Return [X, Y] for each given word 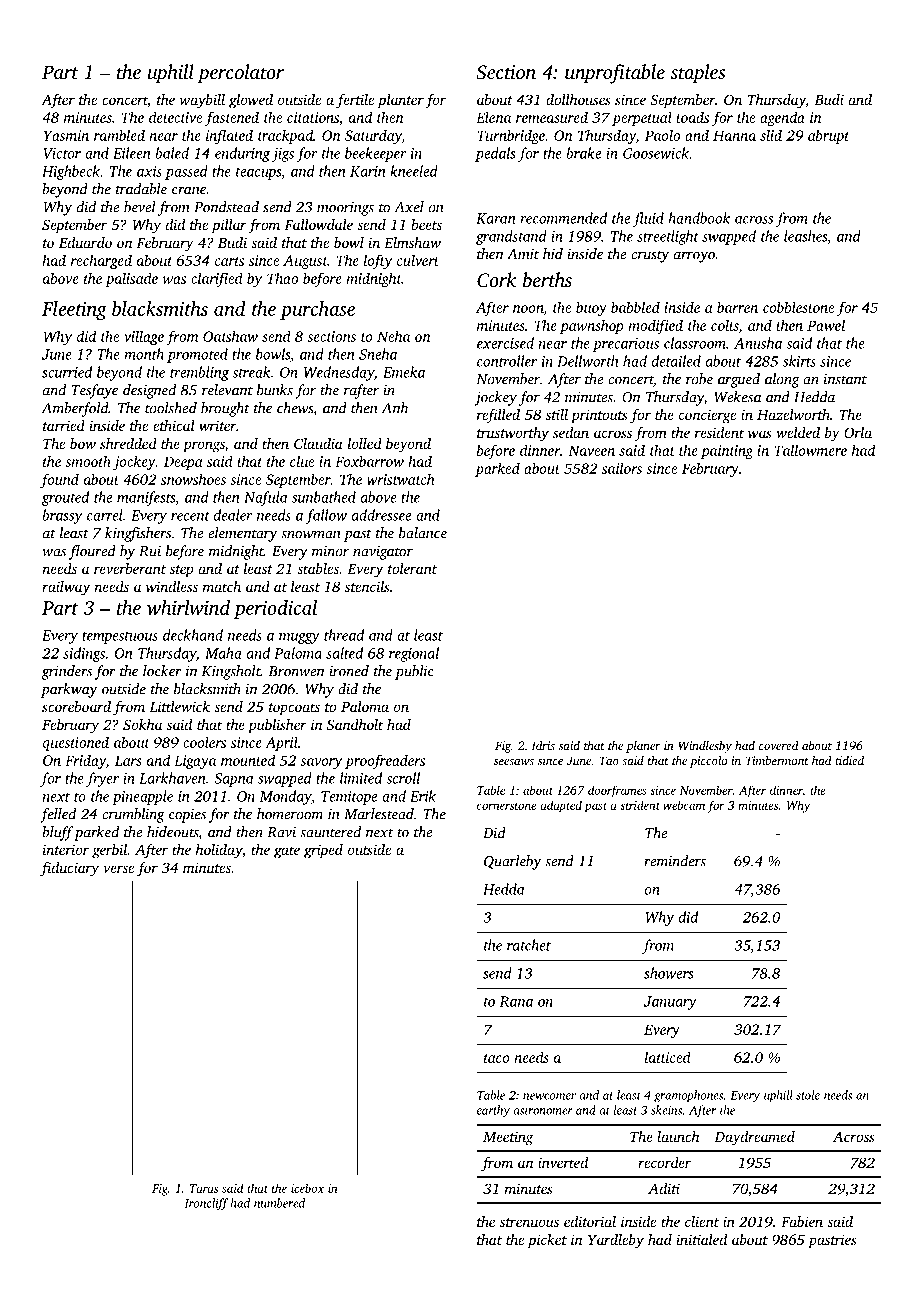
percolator [241, 74]
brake [583, 153]
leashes [805, 236]
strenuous [529, 1222]
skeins [666, 1110]
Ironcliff [206, 1204]
